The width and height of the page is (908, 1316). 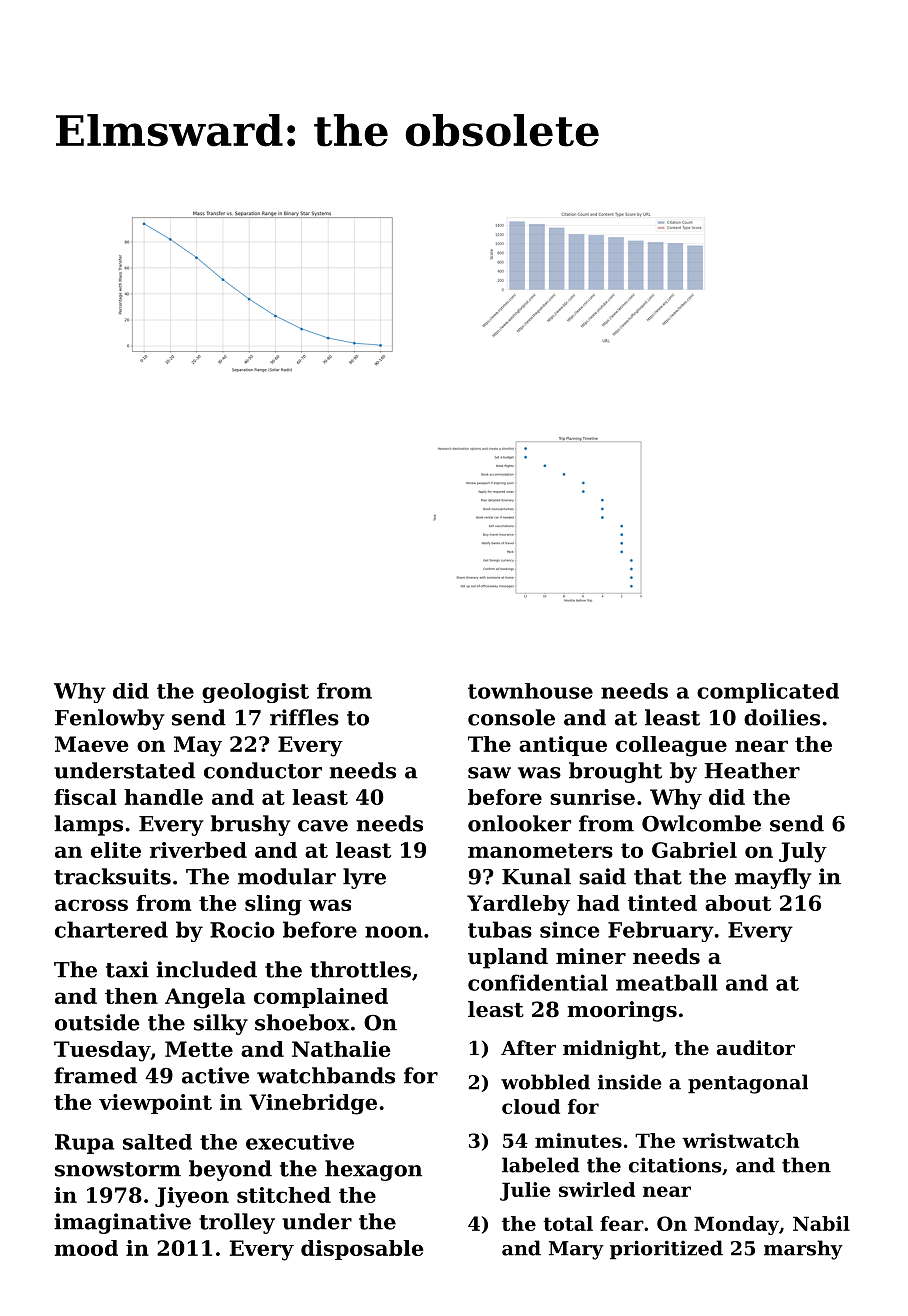 What do you see at coordinates (304, 717) in the page?
I see `riffles` at bounding box center [304, 717].
